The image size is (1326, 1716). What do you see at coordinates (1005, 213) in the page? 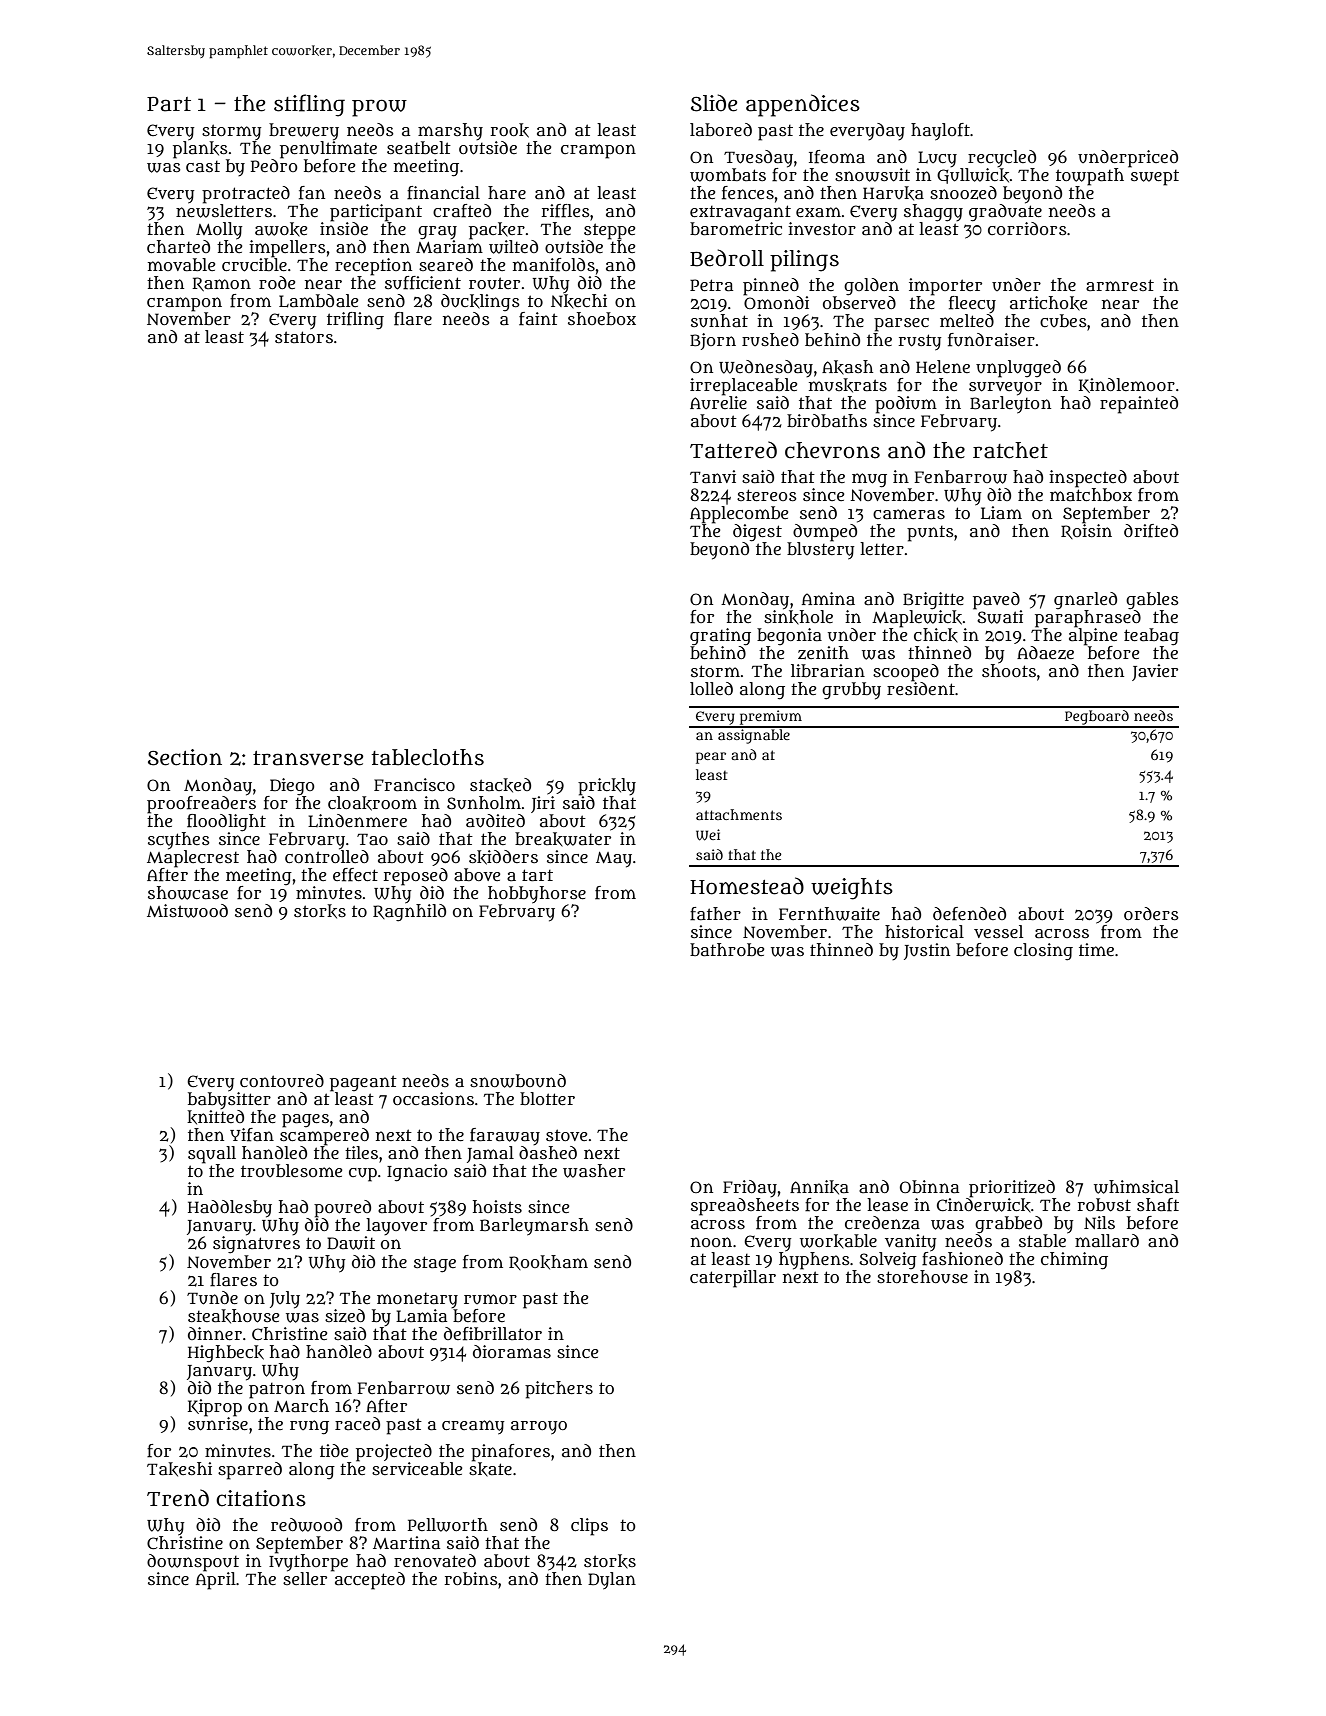
I see `graduate` at bounding box center [1005, 213].
